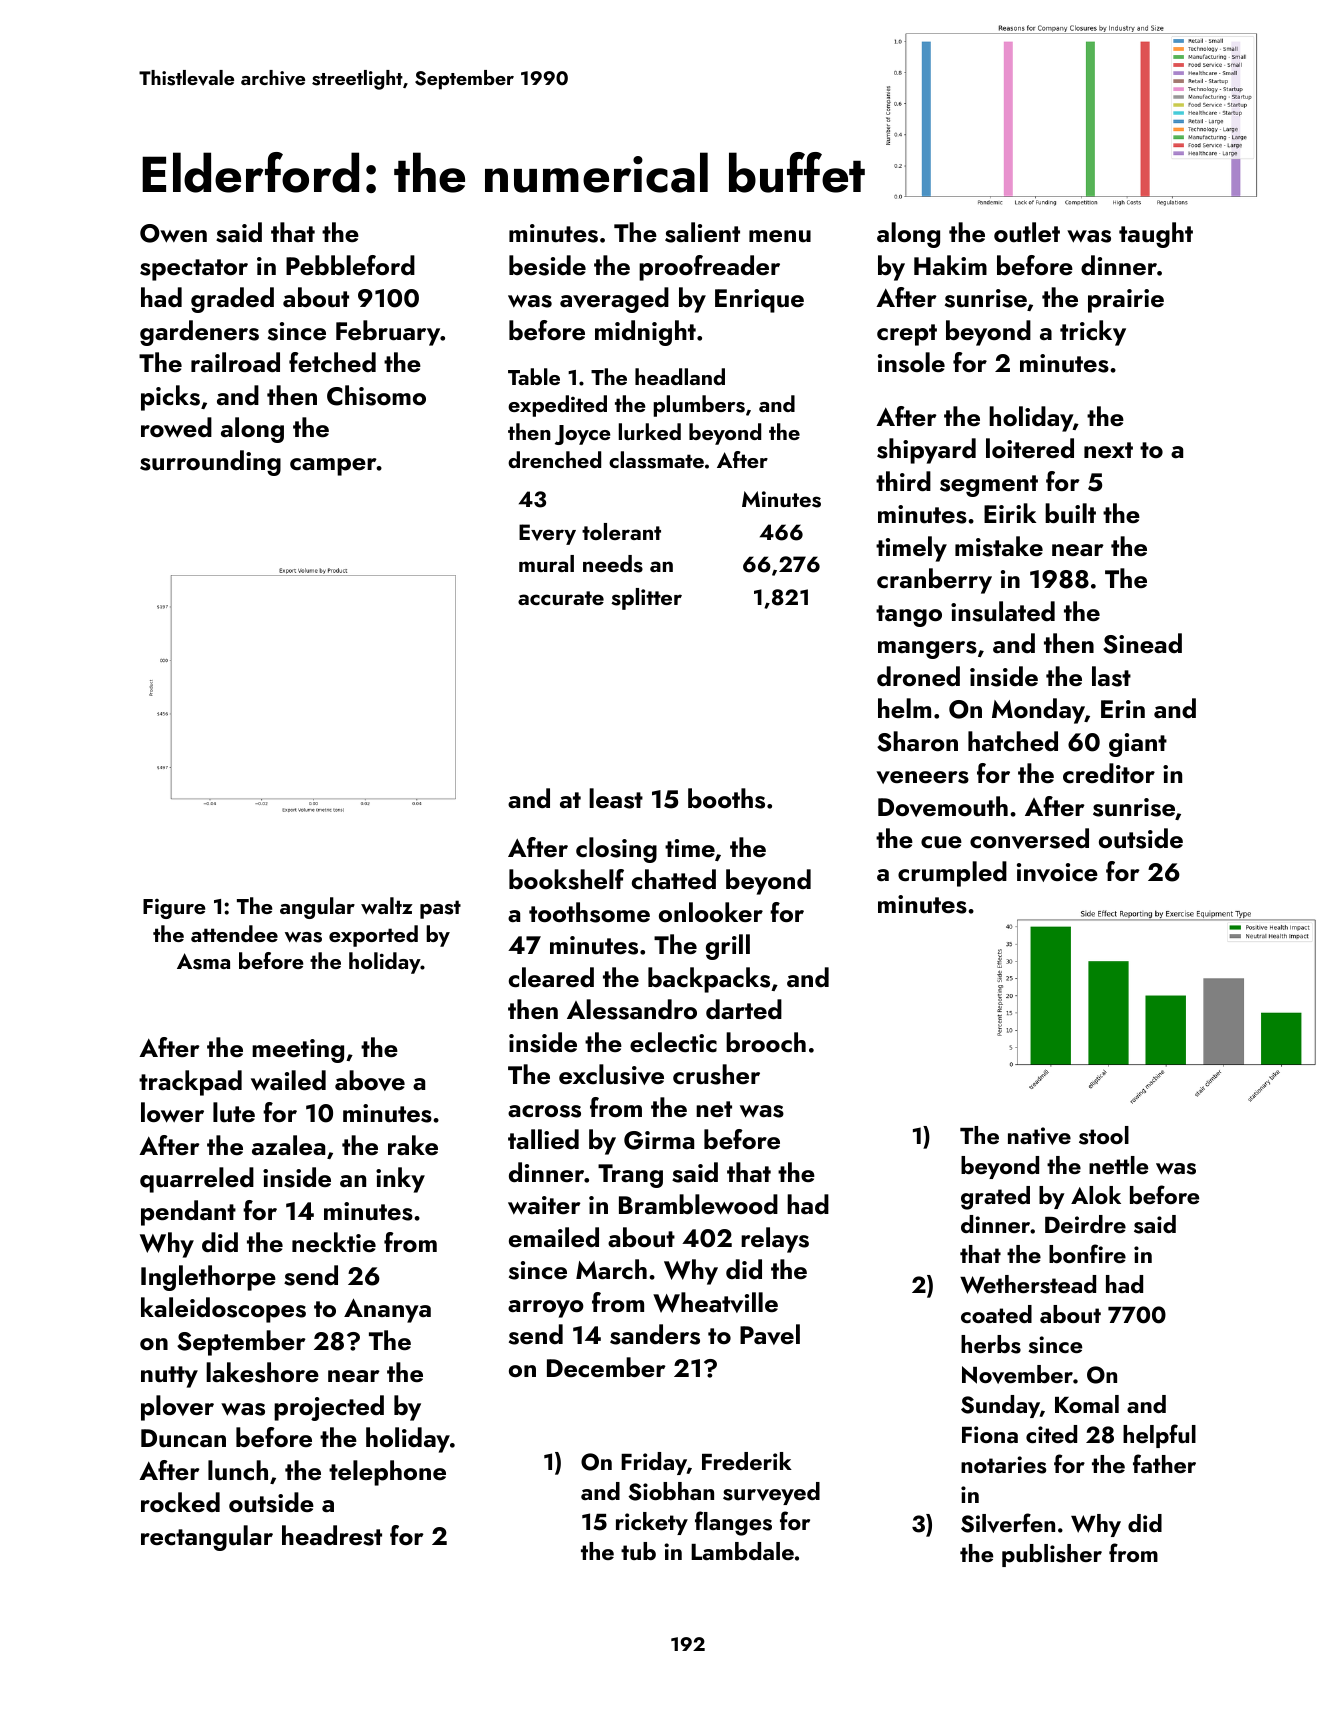 The width and height of the screenshot is (1340, 1735). What do you see at coordinates (173, 233) in the screenshot?
I see `Owen` at bounding box center [173, 233].
